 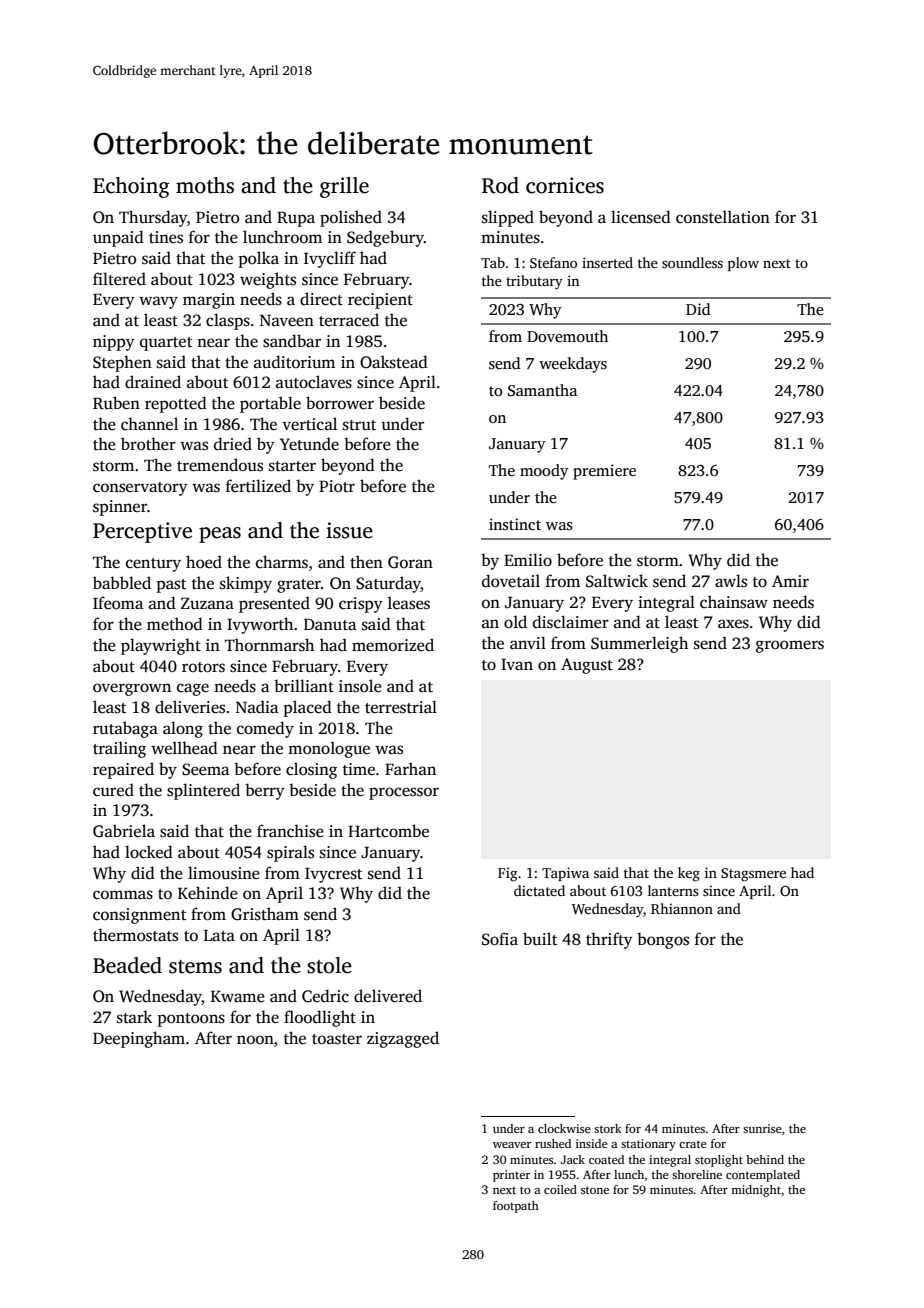 I want to click on Gabriela, so click(x=124, y=831).
